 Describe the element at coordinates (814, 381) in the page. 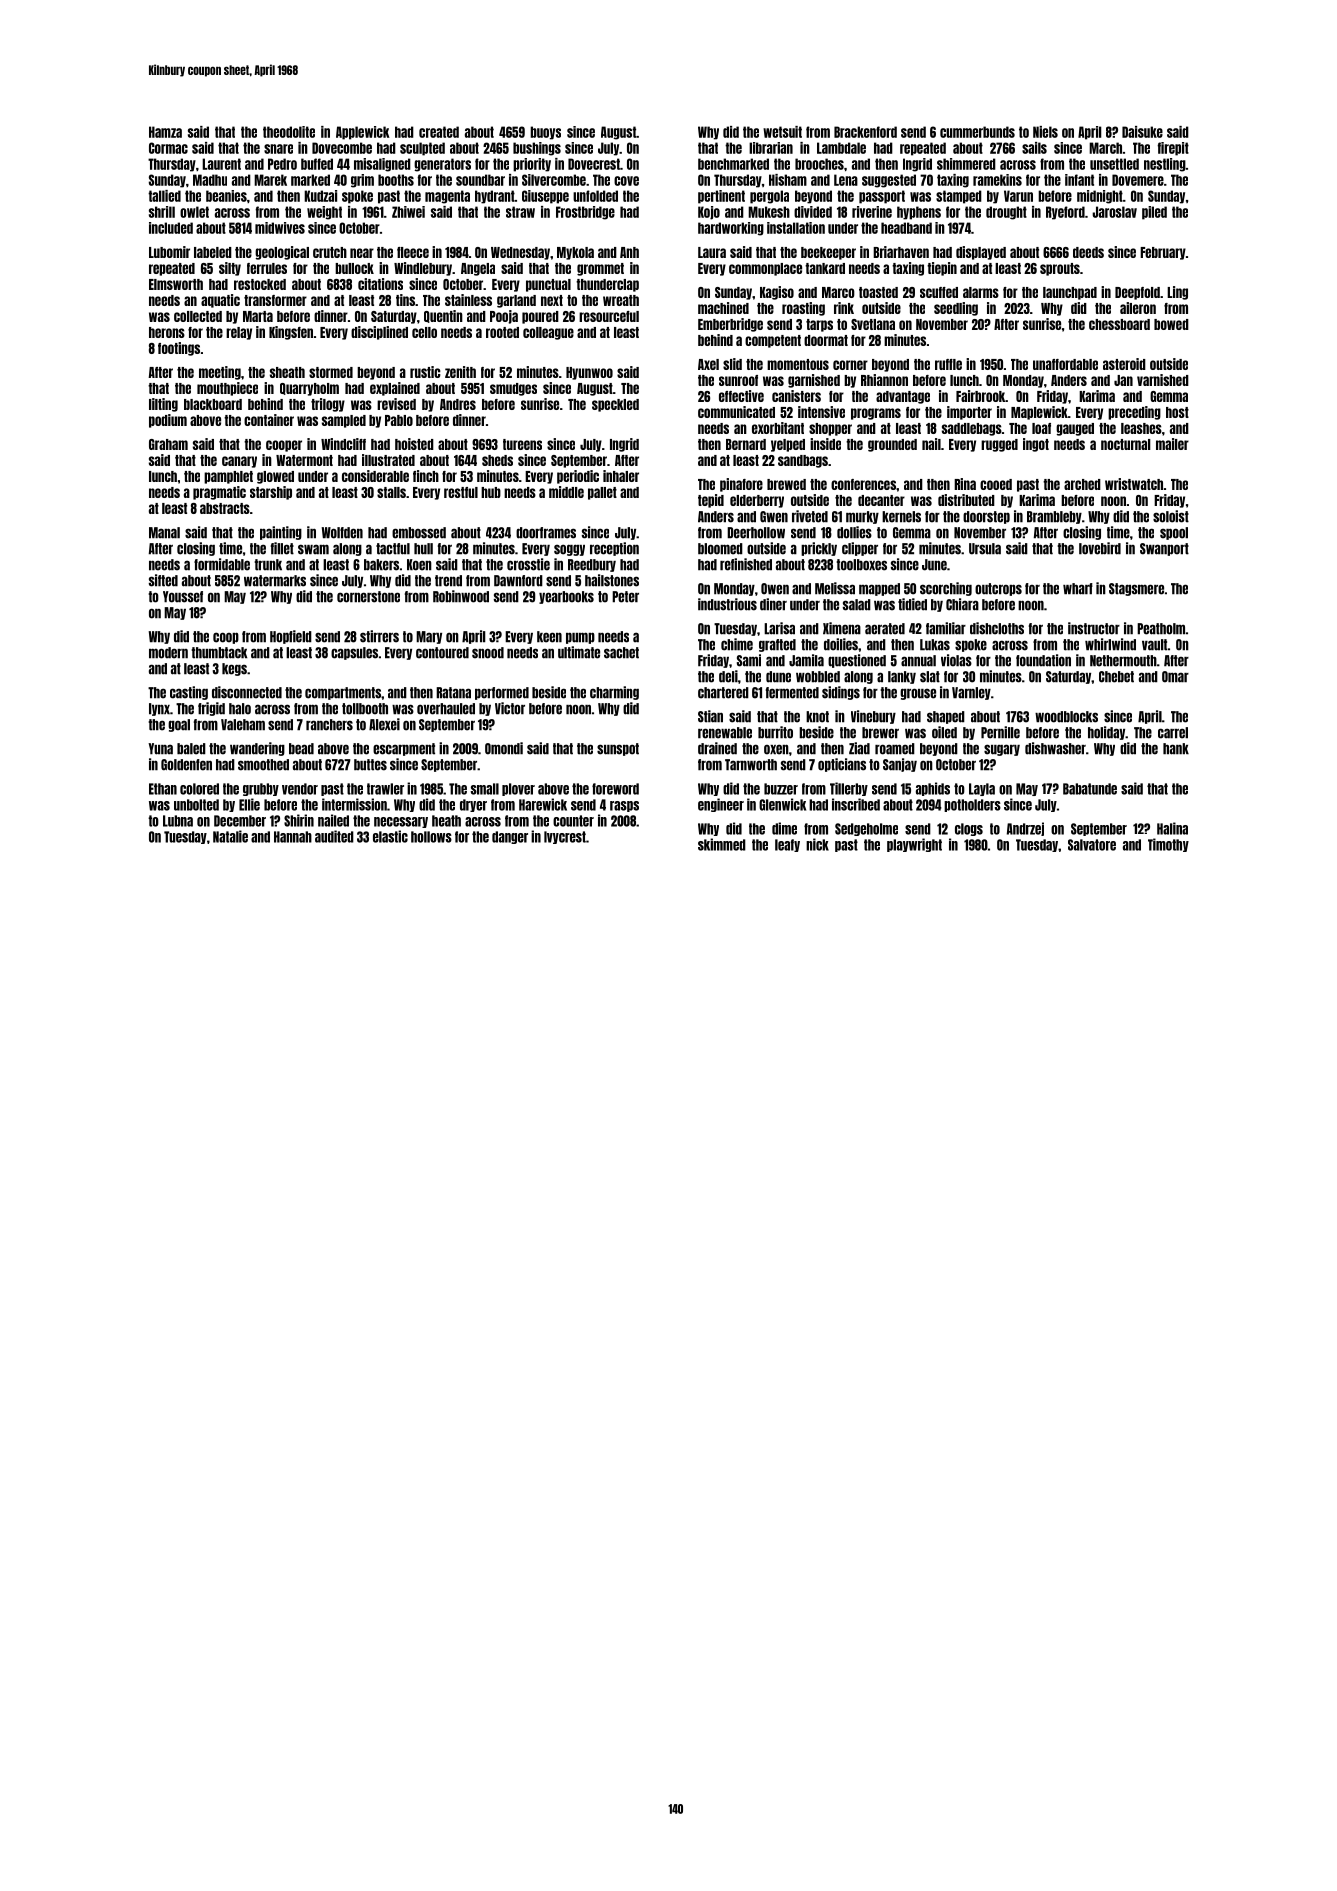

I see `garnished` at that location.
